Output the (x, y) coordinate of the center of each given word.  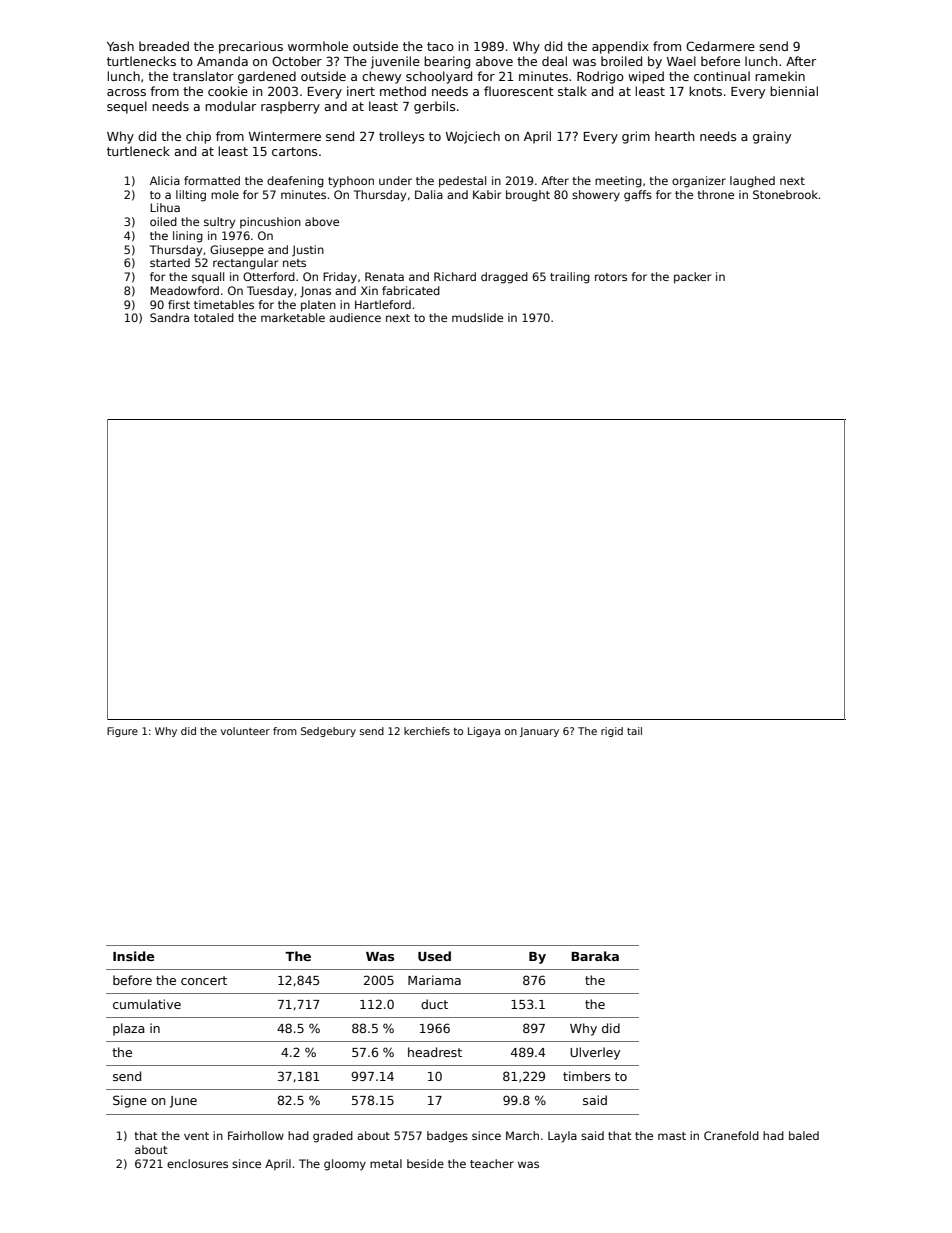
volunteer (245, 731)
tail (634, 731)
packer (692, 278)
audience (355, 317)
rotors (611, 277)
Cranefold (731, 1135)
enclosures (197, 1163)
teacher (492, 1163)
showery (596, 196)
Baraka (595, 956)
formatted (212, 180)
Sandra (169, 317)
